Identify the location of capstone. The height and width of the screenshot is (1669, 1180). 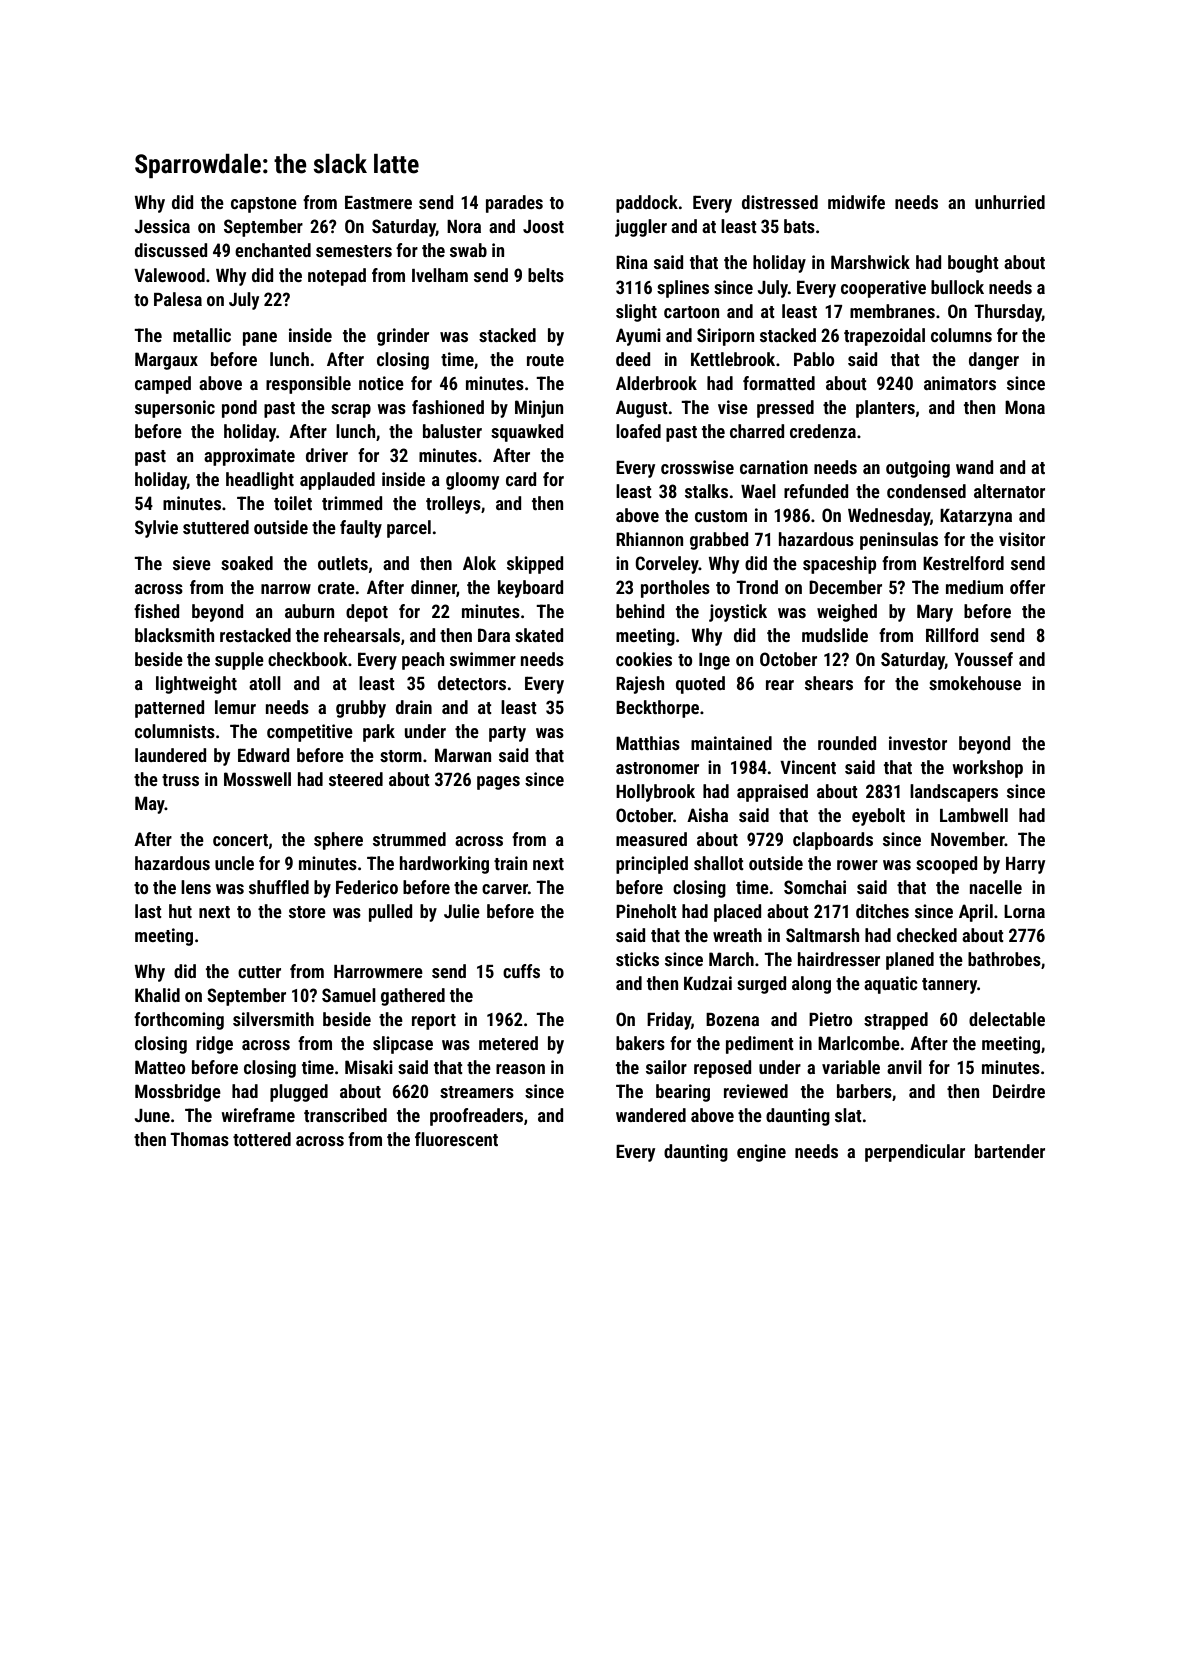
(264, 205).
